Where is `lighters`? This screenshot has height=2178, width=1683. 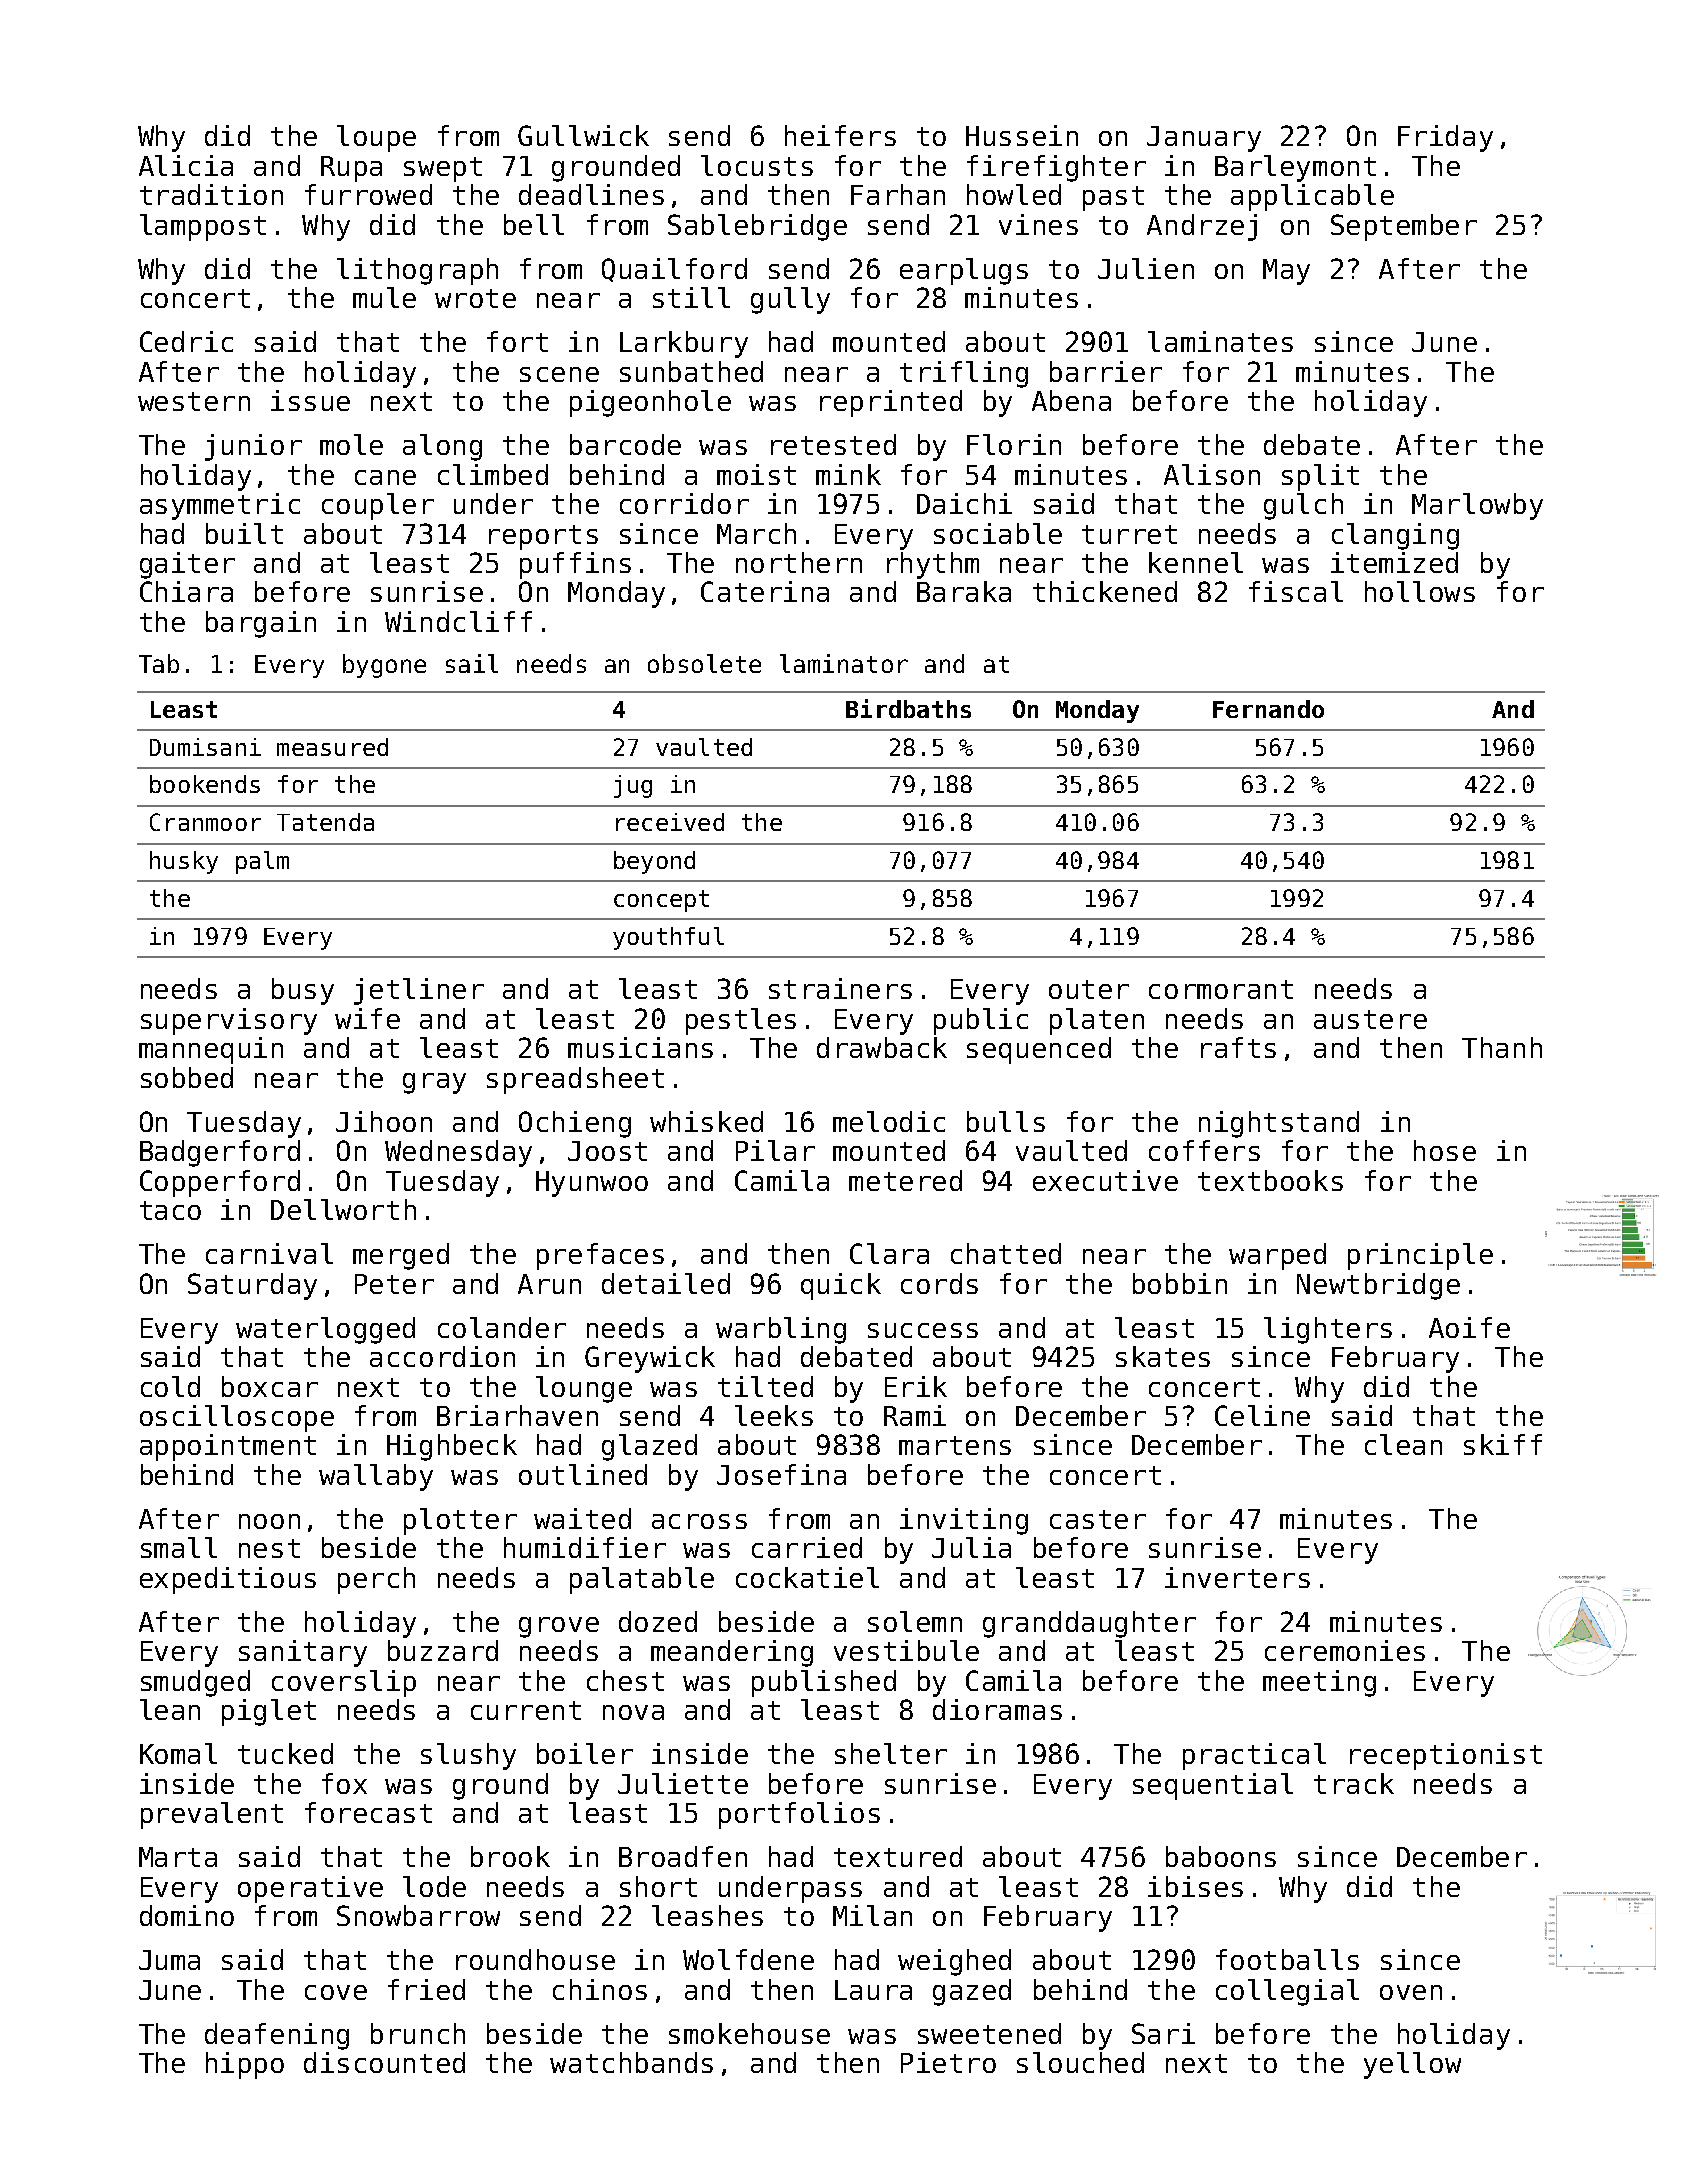
lighters is located at coordinates (1328, 1330).
